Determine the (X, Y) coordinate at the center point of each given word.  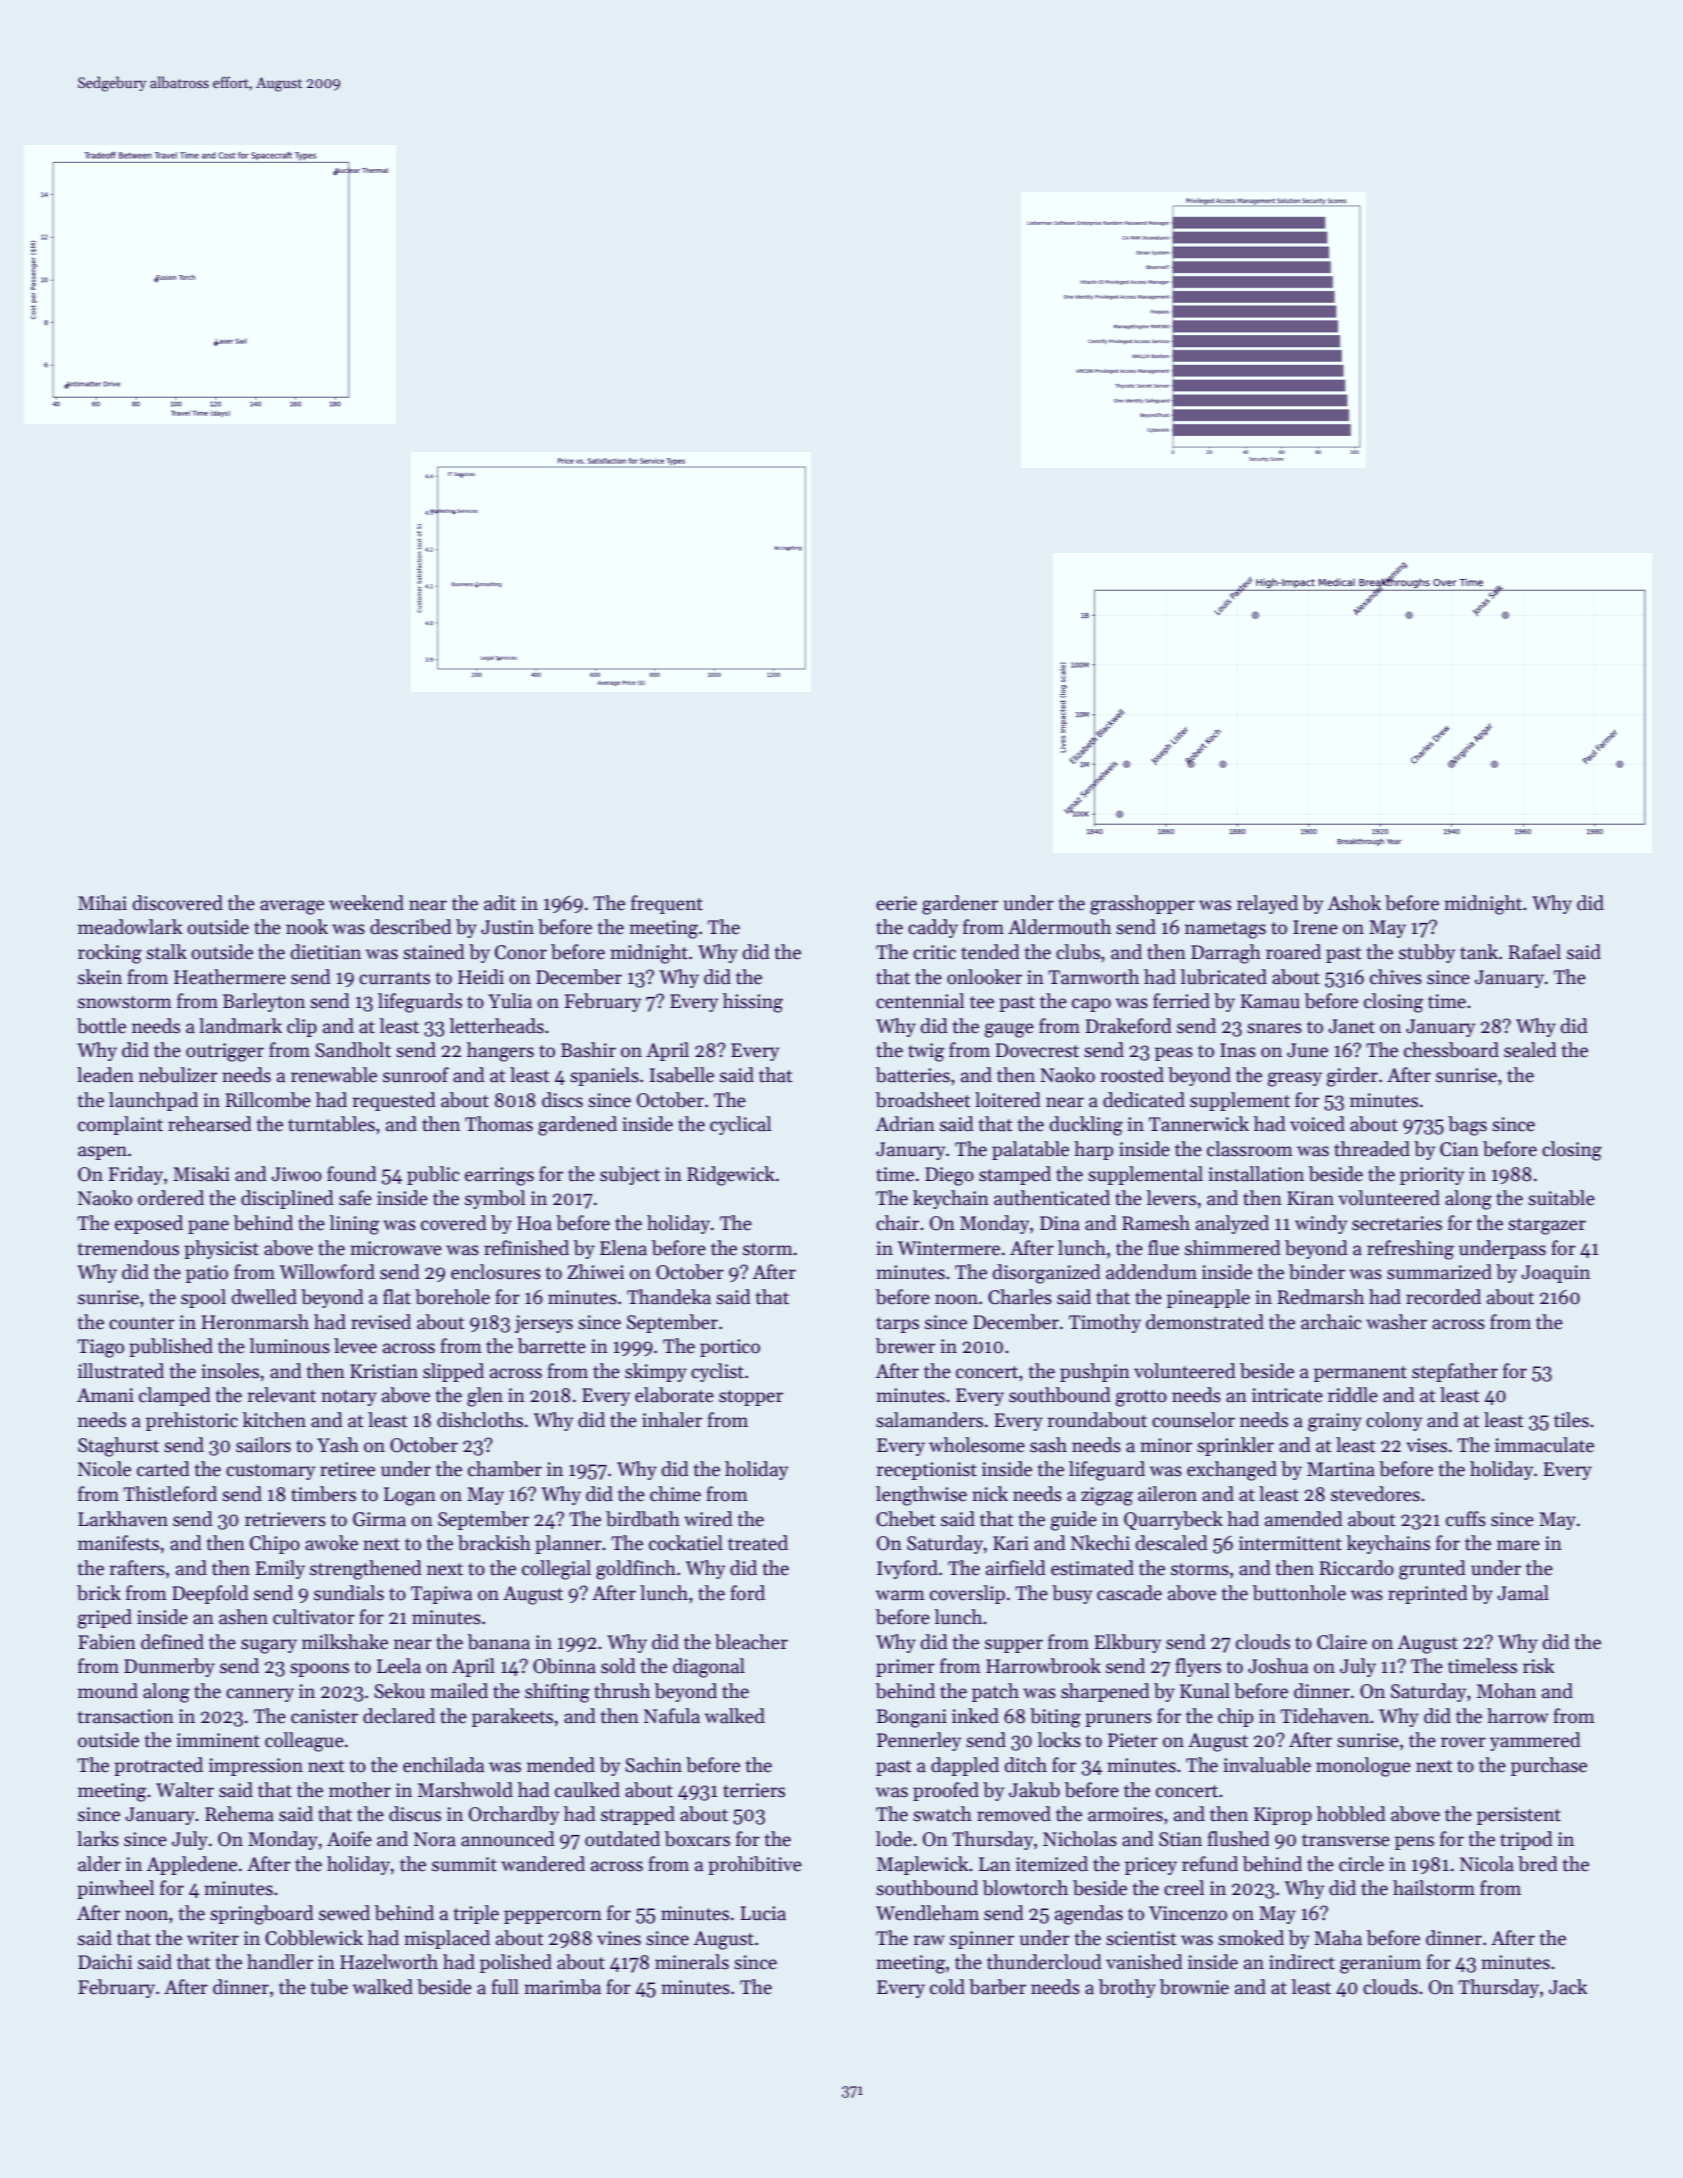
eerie (896, 903)
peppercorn (553, 1917)
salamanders (929, 1420)
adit (500, 903)
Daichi (105, 1962)
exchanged (1232, 1471)
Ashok (1354, 903)
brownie (1194, 1987)
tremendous (128, 1248)
